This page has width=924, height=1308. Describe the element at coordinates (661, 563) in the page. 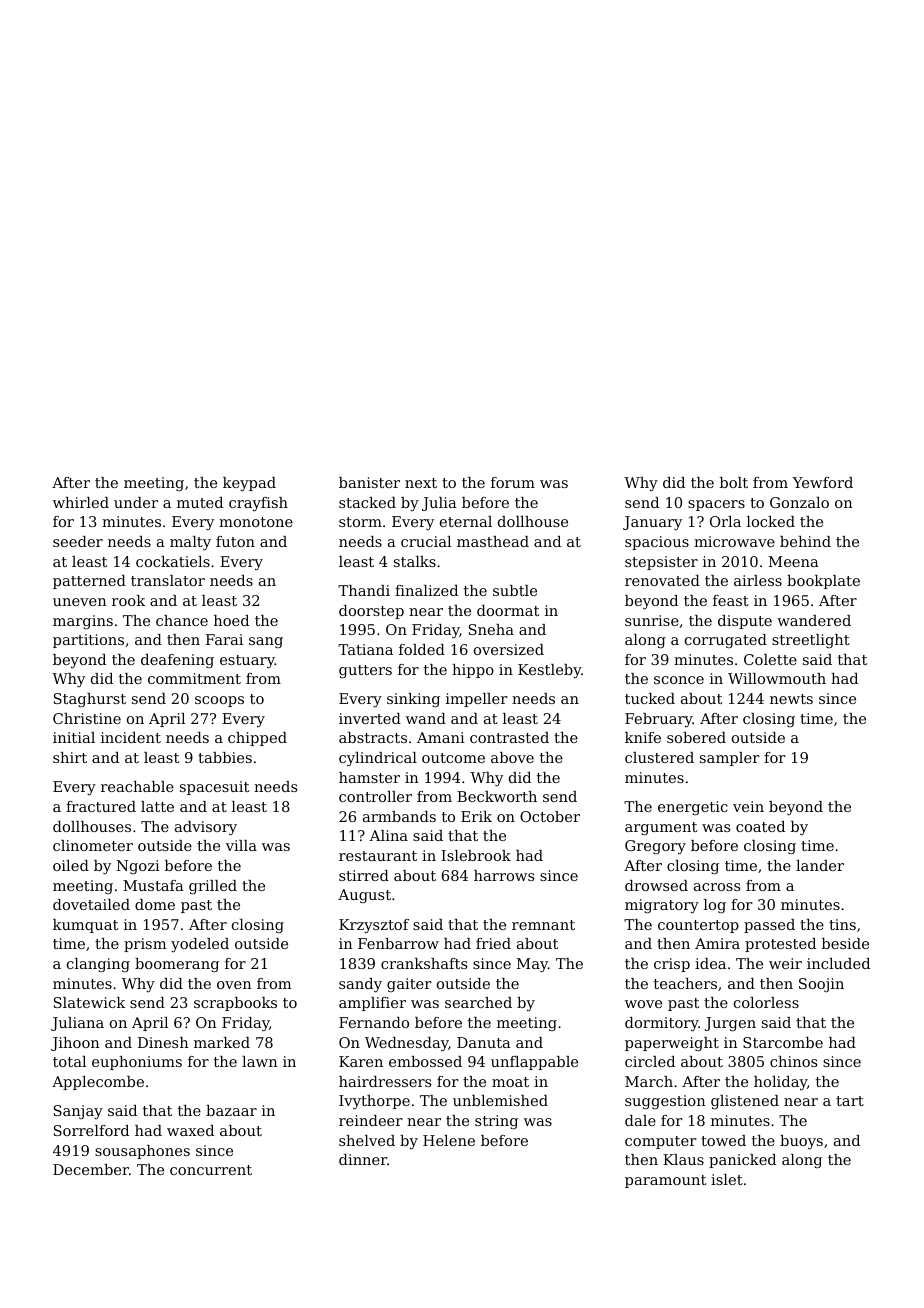

I see `stepsister` at that location.
